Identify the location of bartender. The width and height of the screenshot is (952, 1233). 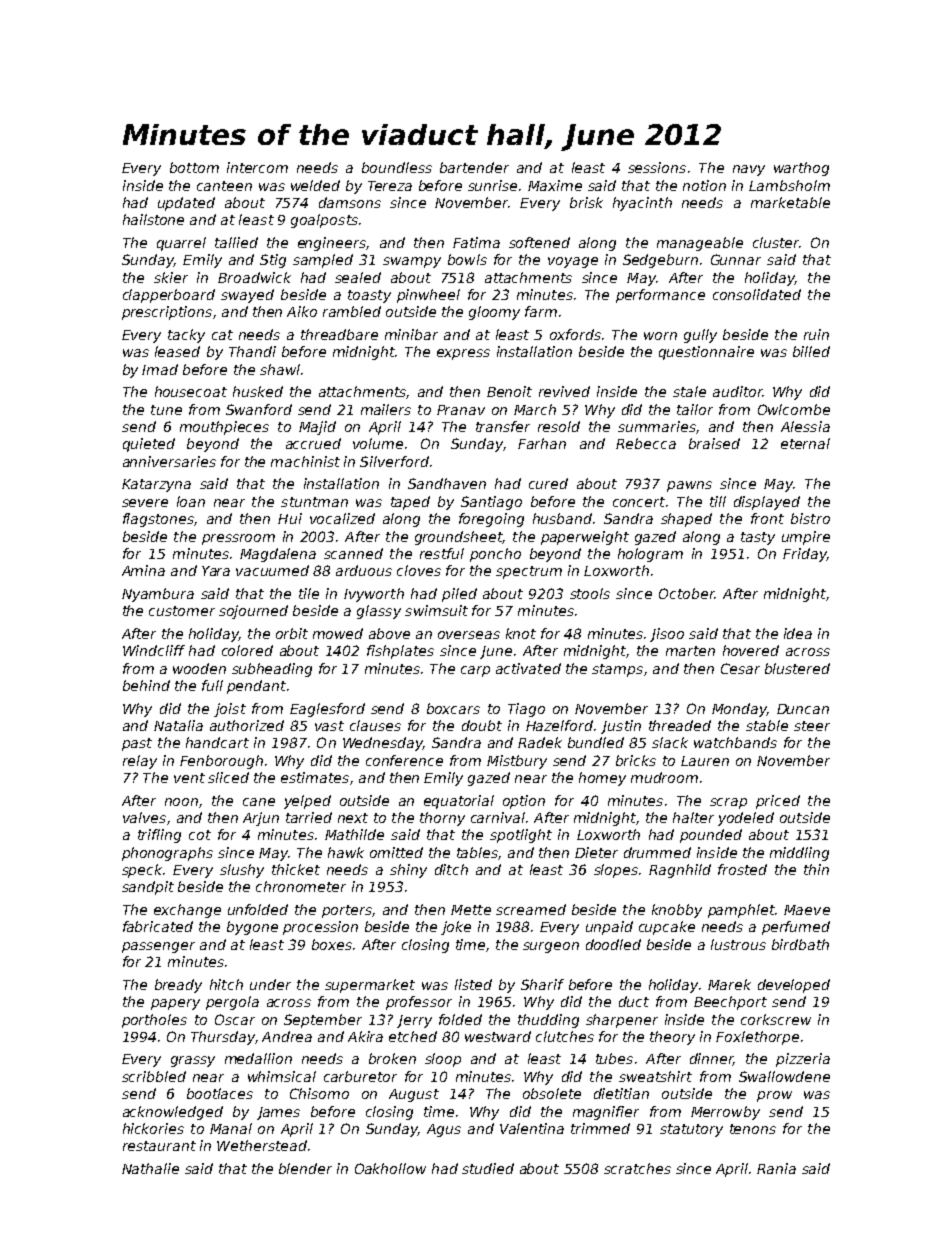
(474, 167).
